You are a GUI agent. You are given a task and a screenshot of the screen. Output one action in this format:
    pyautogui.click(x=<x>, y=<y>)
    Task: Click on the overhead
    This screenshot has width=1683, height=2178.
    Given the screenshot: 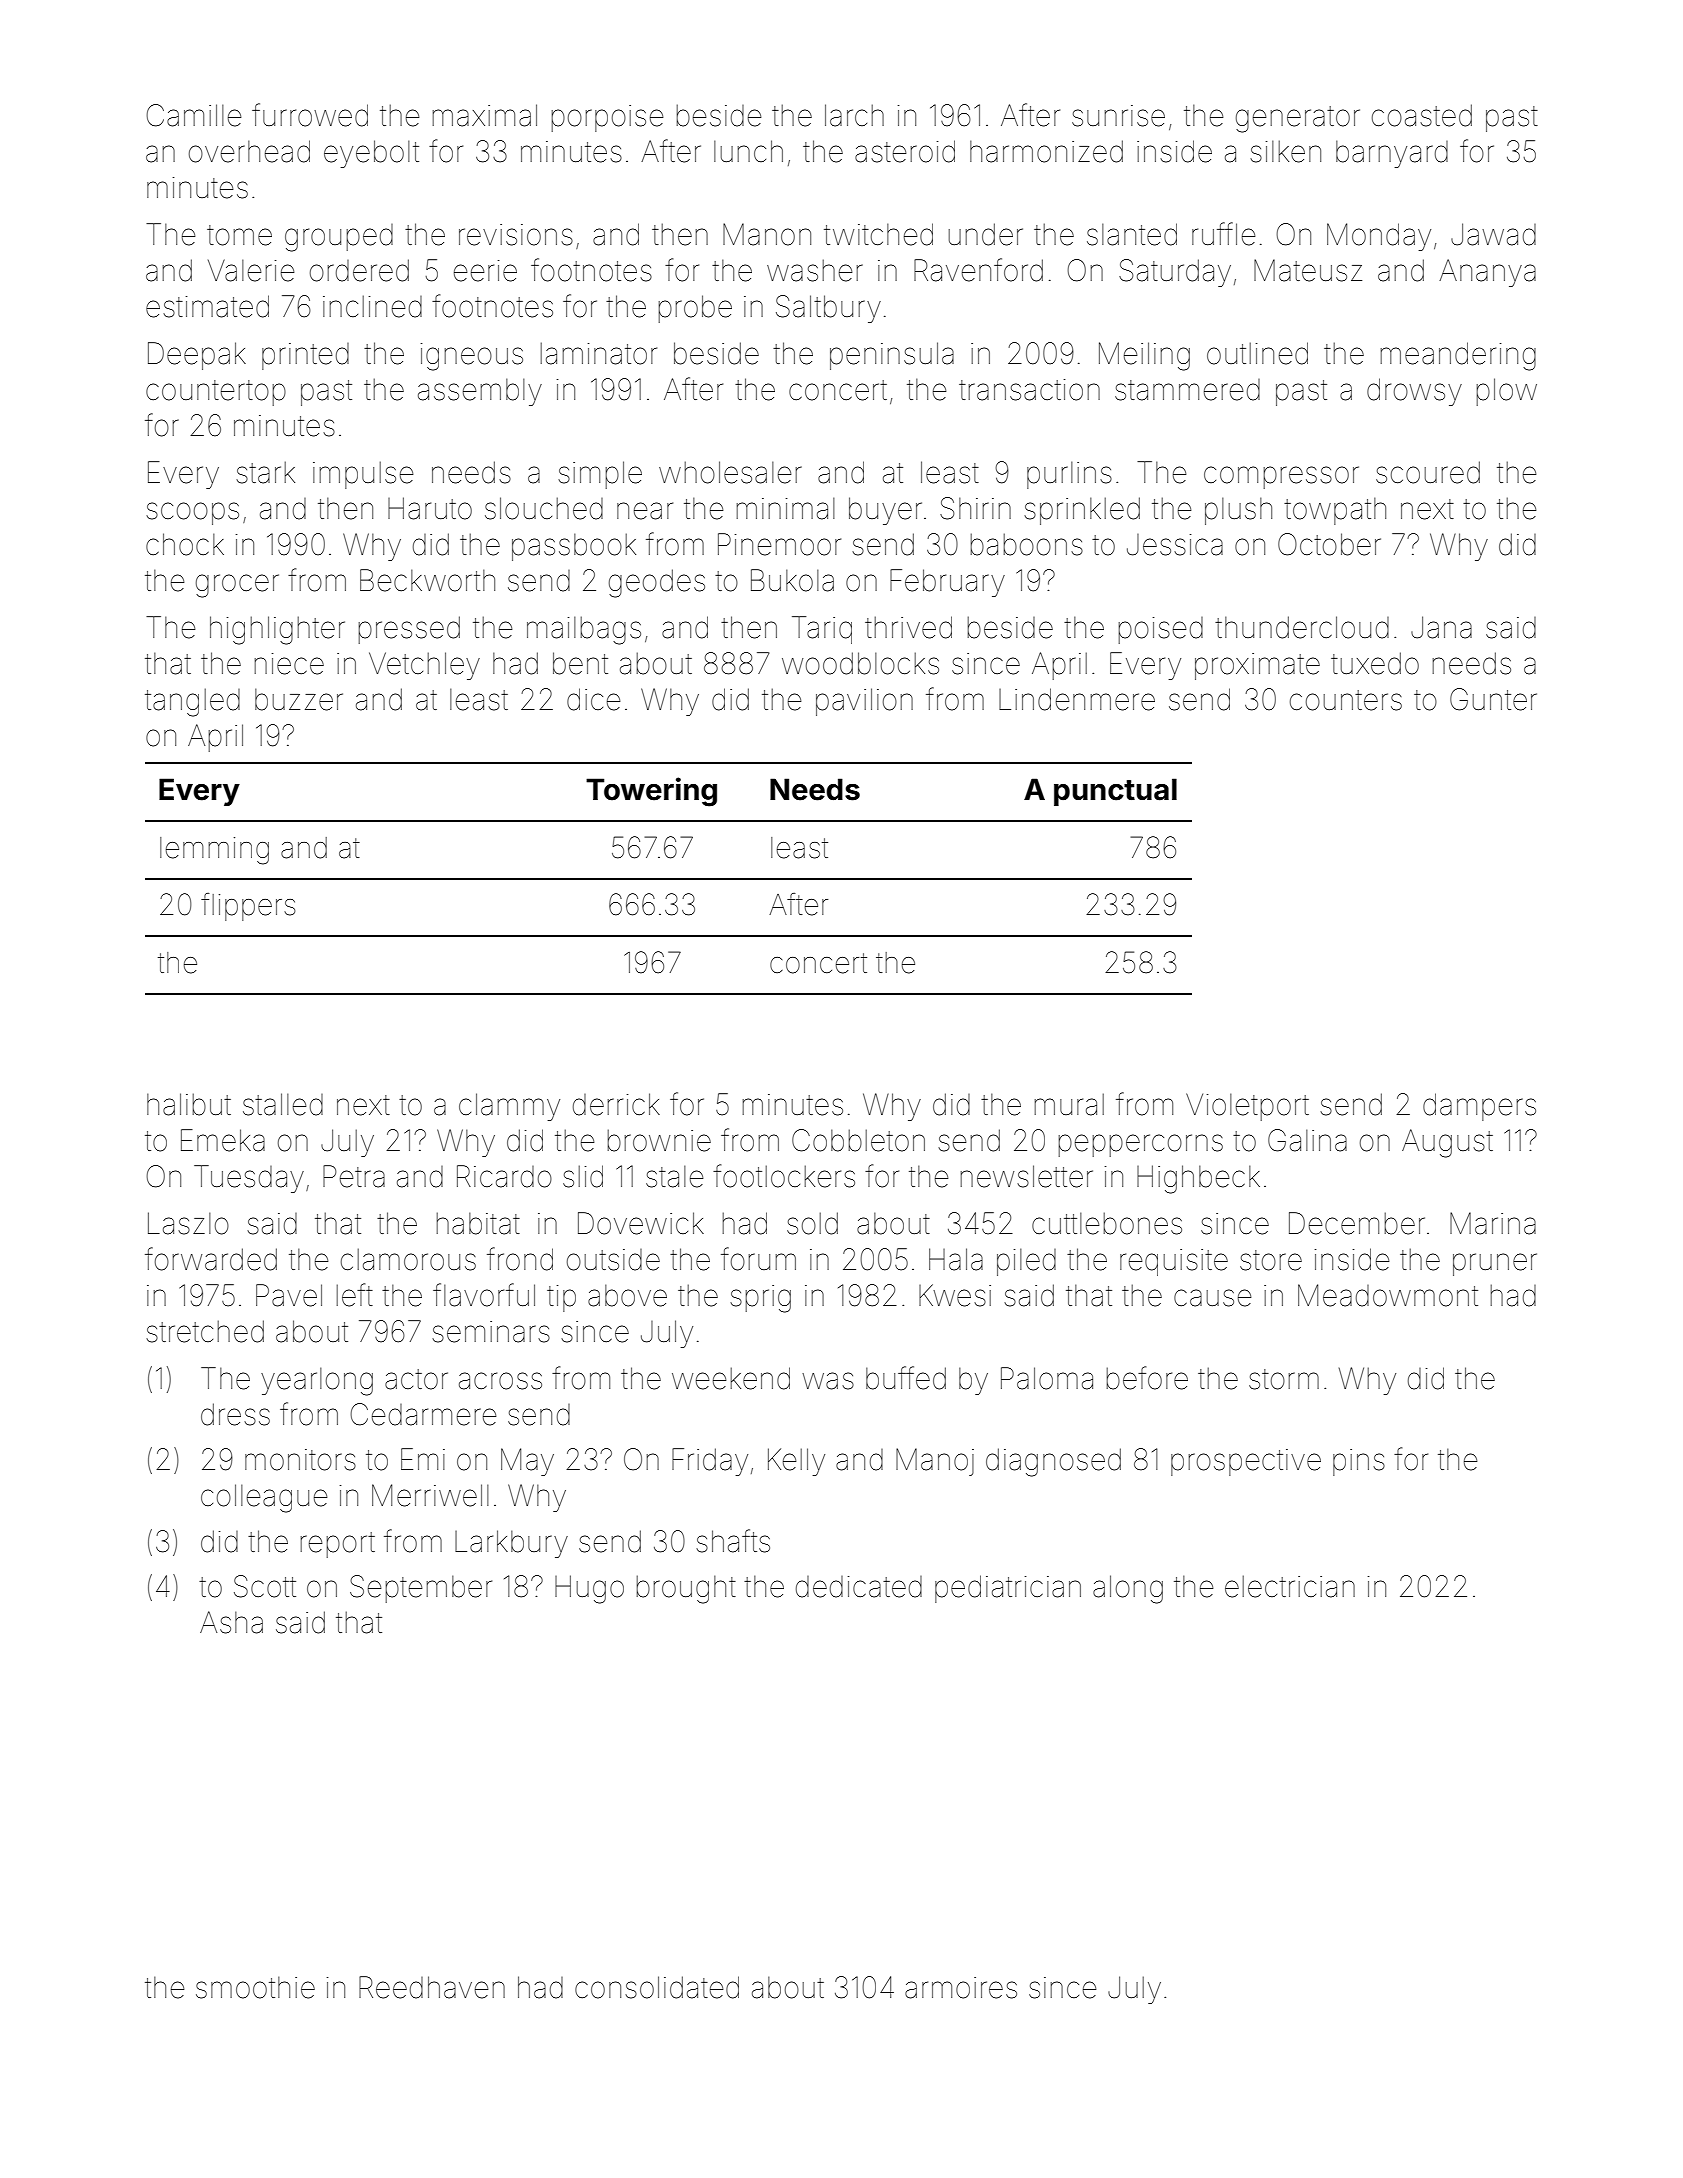 What is the action you would take?
    pyautogui.click(x=249, y=151)
